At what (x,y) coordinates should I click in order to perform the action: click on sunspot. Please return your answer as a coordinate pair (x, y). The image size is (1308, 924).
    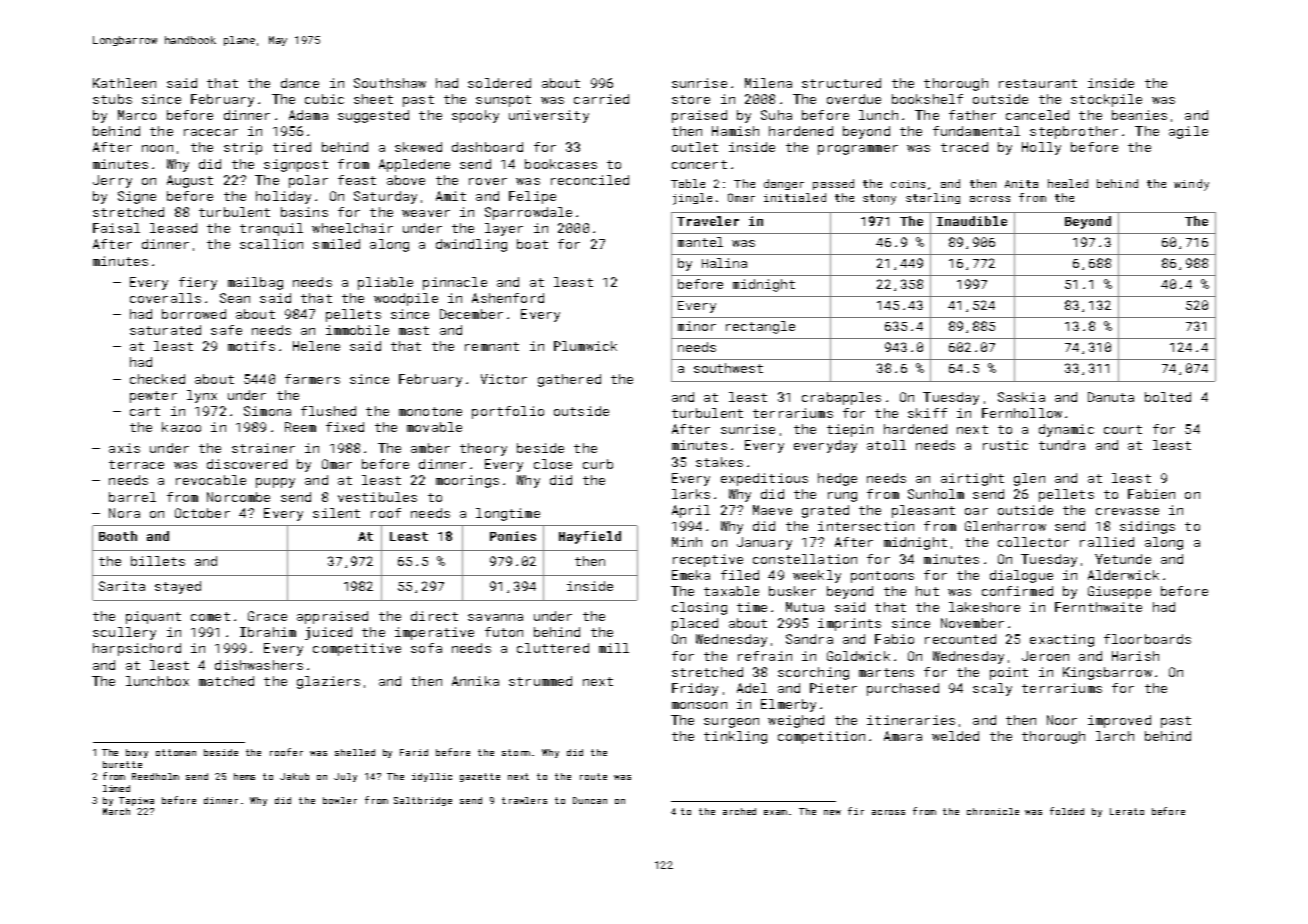
    Looking at the image, I should click on (503, 101).
